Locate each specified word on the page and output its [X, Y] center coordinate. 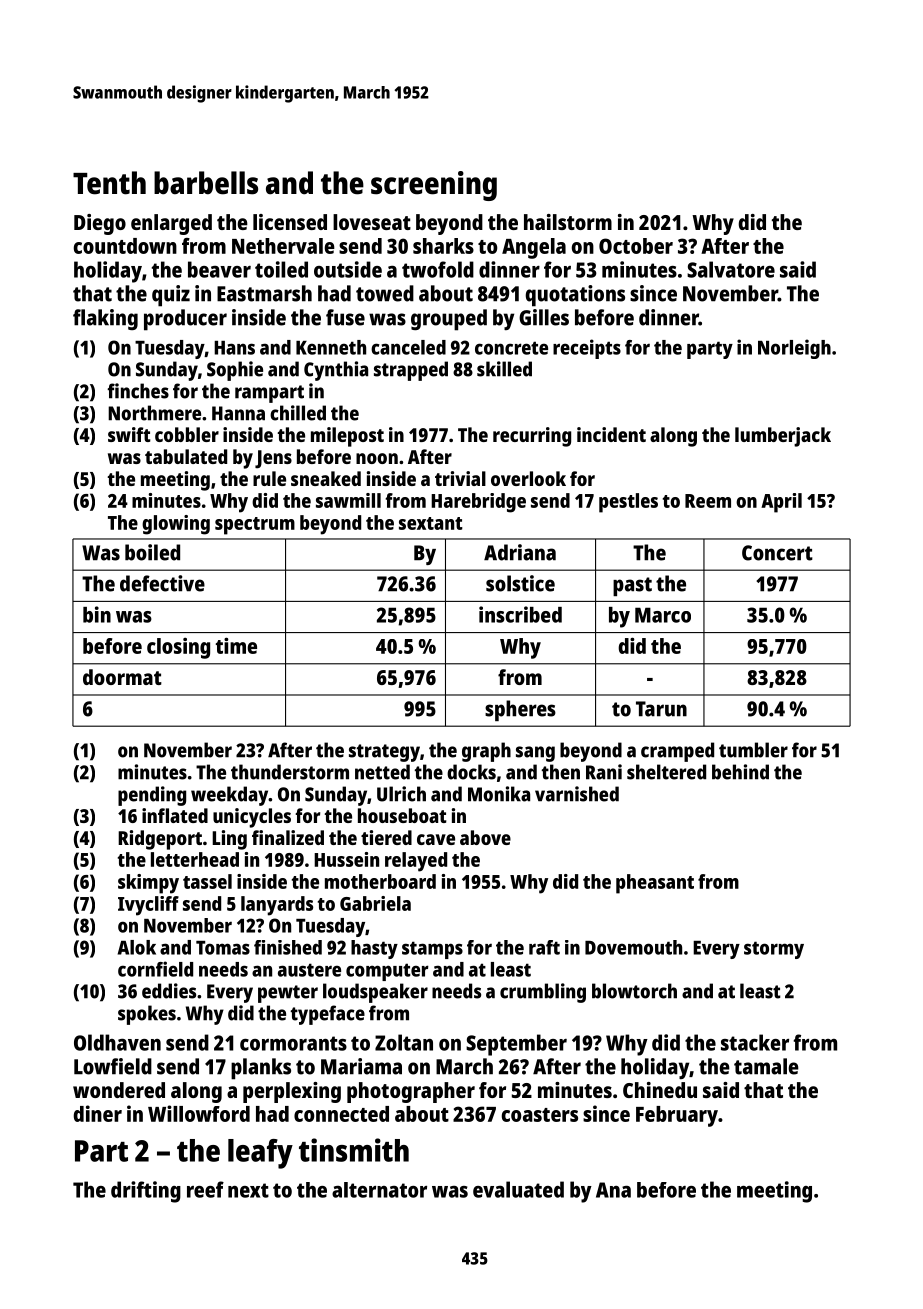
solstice [520, 583]
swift [129, 434]
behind [740, 772]
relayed [416, 862]
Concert [777, 553]
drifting [146, 1192]
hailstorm [568, 222]
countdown [125, 246]
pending [152, 796]
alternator [379, 1190]
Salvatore [731, 269]
